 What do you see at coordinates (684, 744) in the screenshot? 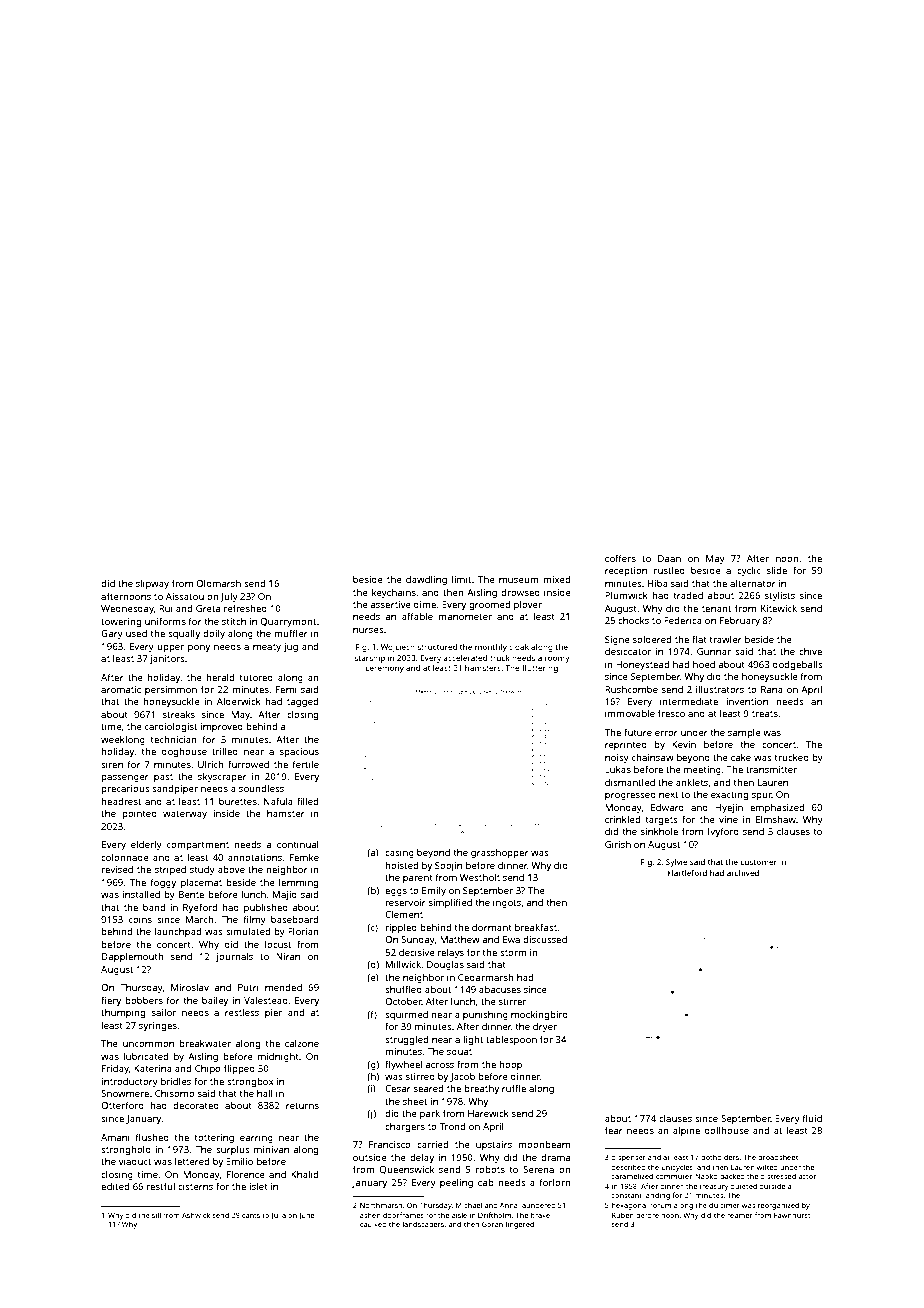
I see `Kevin` at bounding box center [684, 744].
